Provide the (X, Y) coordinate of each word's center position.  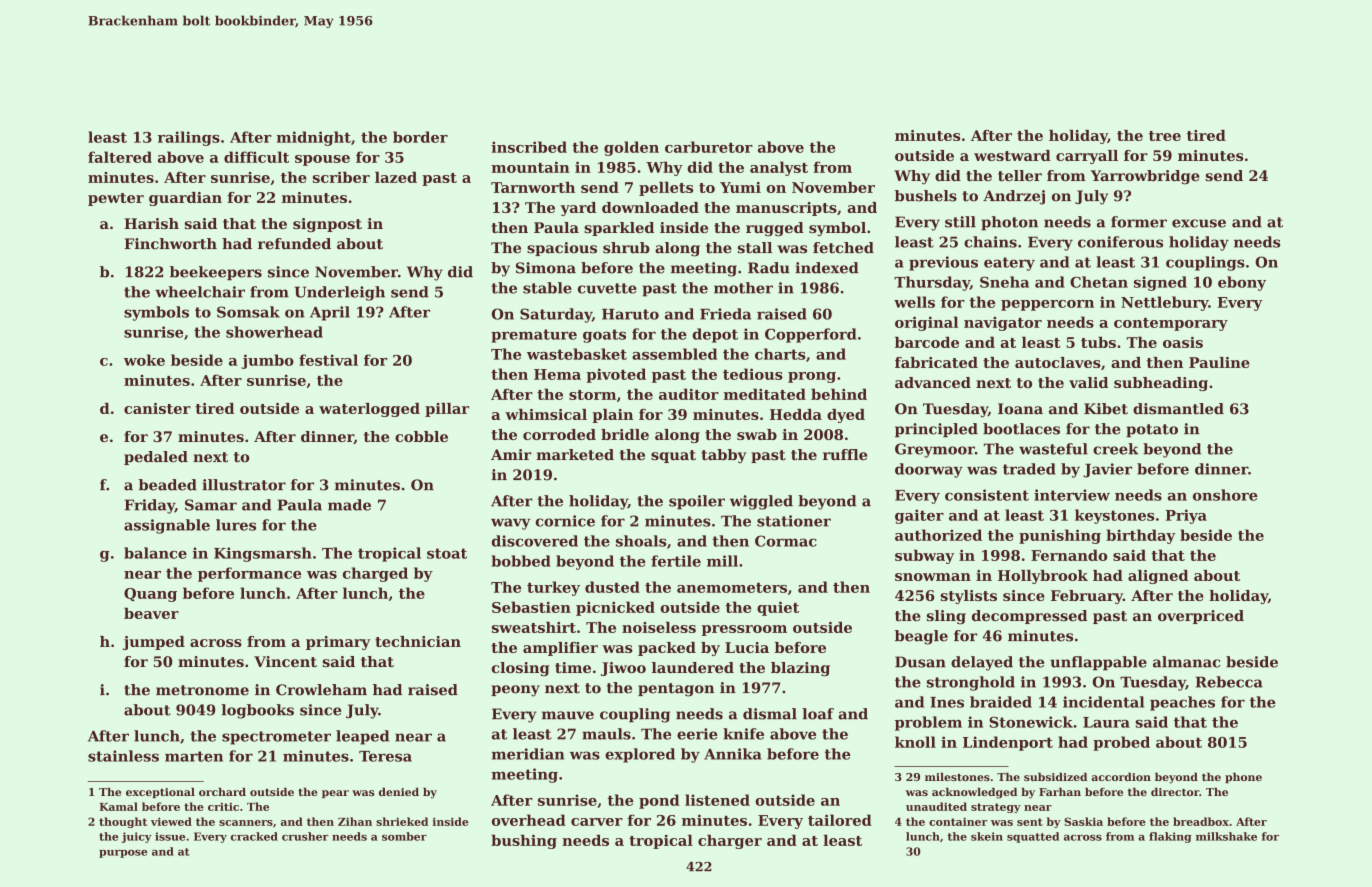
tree (1165, 136)
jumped (154, 643)
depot (715, 335)
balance (155, 553)
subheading (1161, 384)
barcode (927, 342)
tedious (753, 374)
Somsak (248, 312)
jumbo (267, 361)
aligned (1158, 577)
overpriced (1201, 617)
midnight (313, 138)
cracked (254, 836)
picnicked (615, 608)
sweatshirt (534, 627)
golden (631, 148)
